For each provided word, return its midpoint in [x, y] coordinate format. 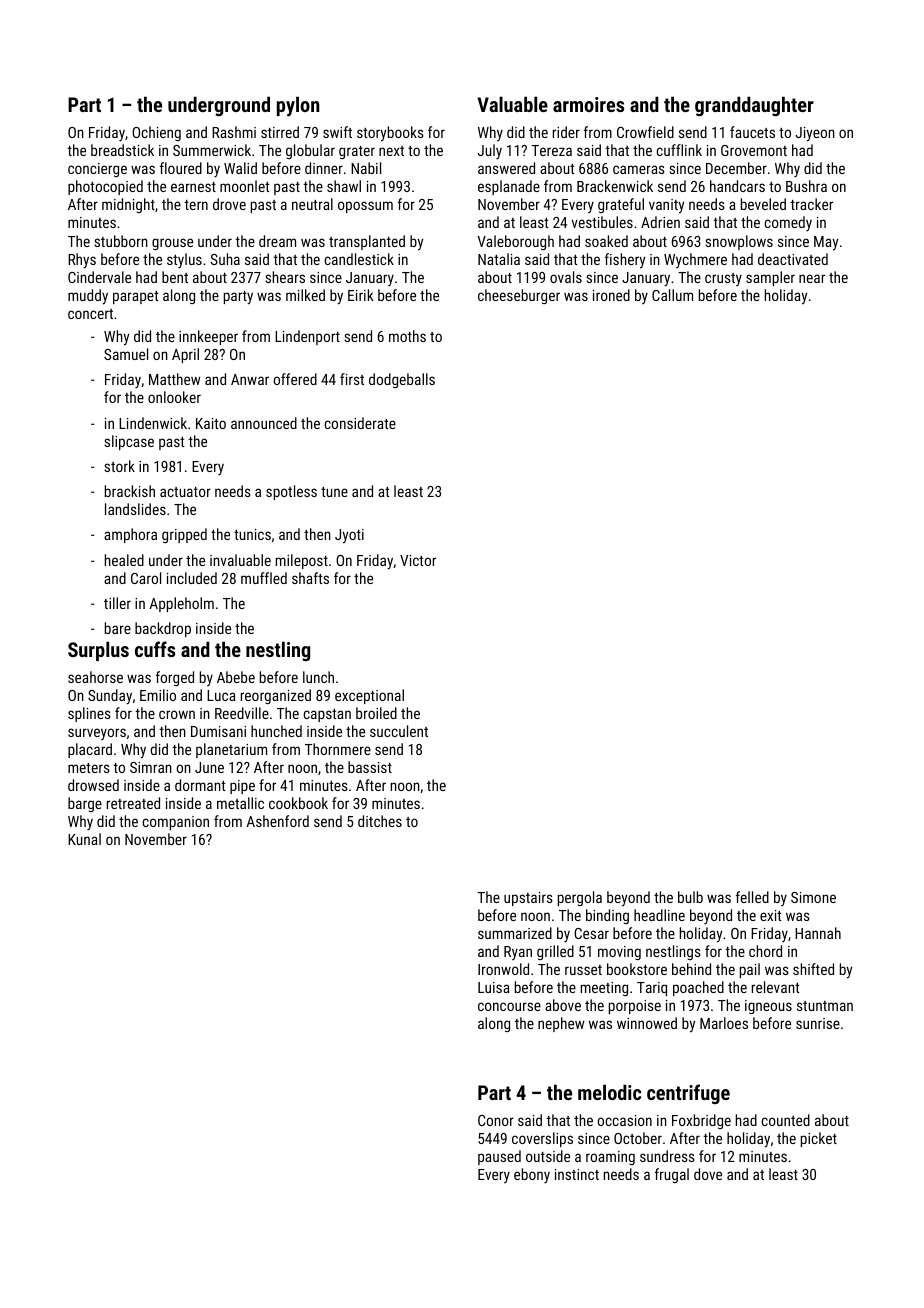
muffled [264, 578]
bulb [690, 897]
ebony [532, 1176]
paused [499, 1157]
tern [196, 205]
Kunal [84, 839]
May [826, 243]
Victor [418, 560]
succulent [399, 731]
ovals [566, 277]
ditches [380, 821]
